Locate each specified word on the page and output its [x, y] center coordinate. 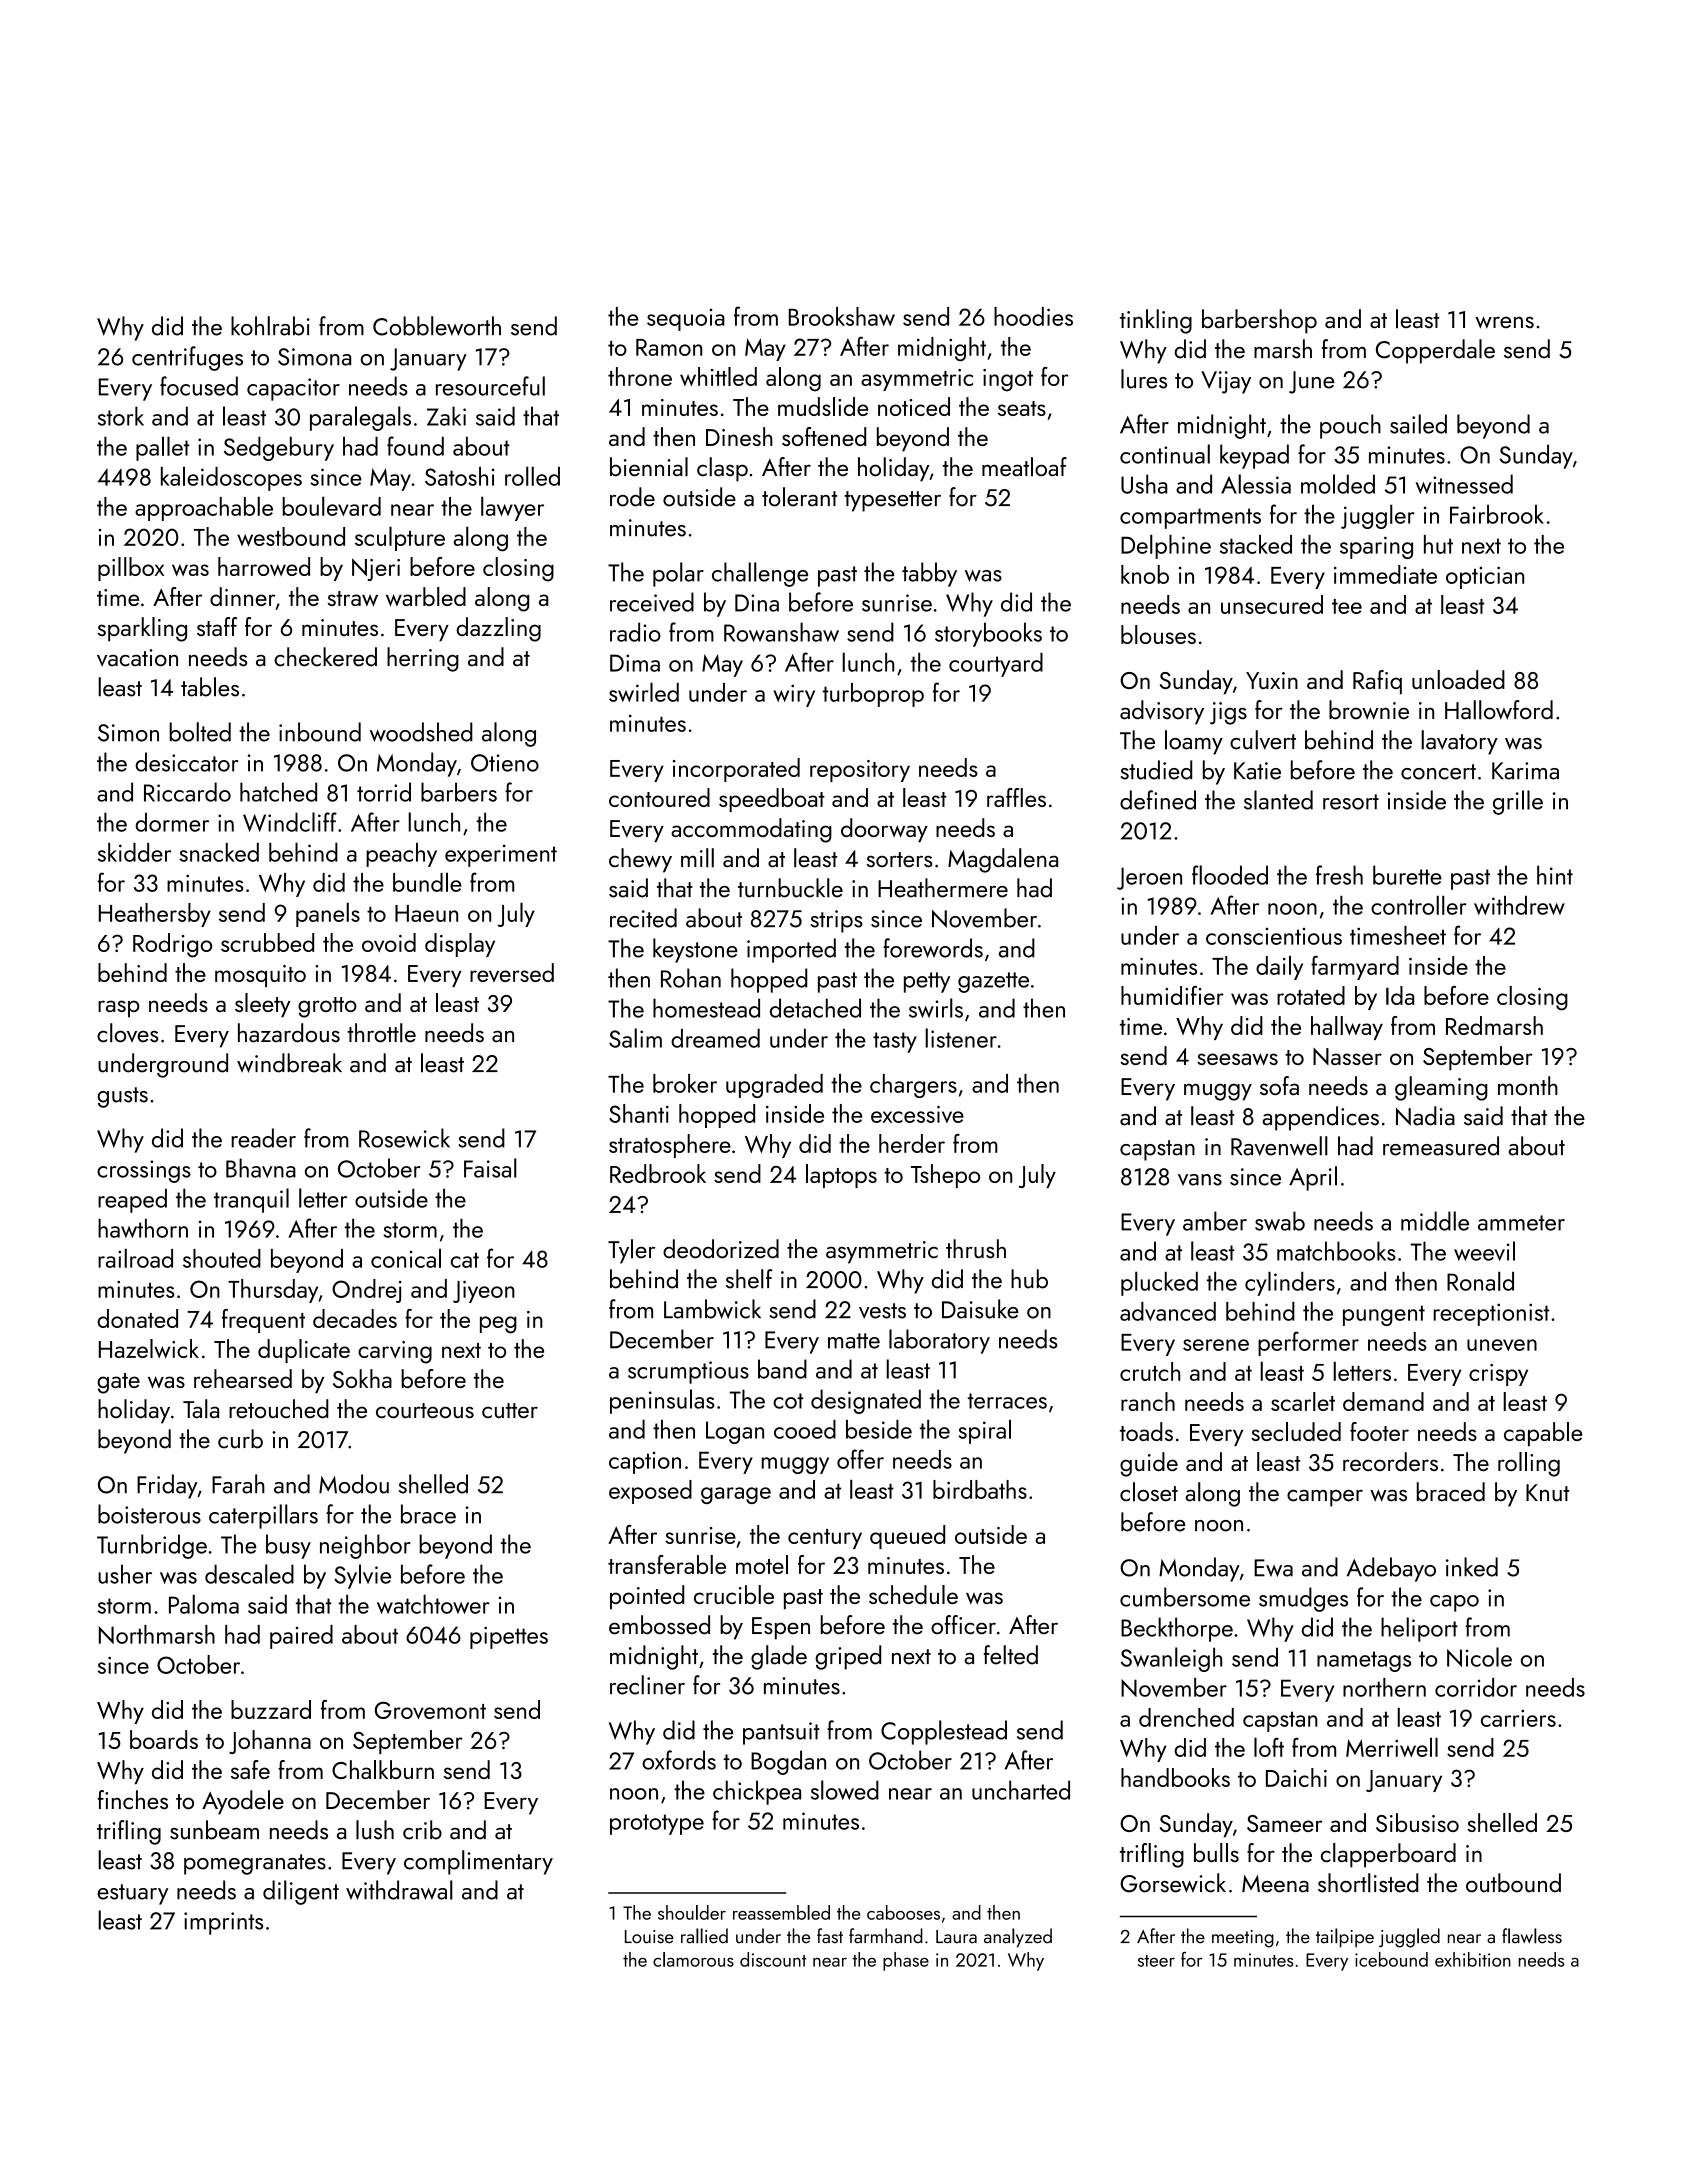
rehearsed [243, 1378]
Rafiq [1377, 682]
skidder [134, 852]
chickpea [757, 1792]
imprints [223, 1923]
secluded [1296, 1431]
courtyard [996, 665]
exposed [650, 1492]
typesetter [892, 501]
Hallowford [1499, 710]
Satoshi [460, 476]
